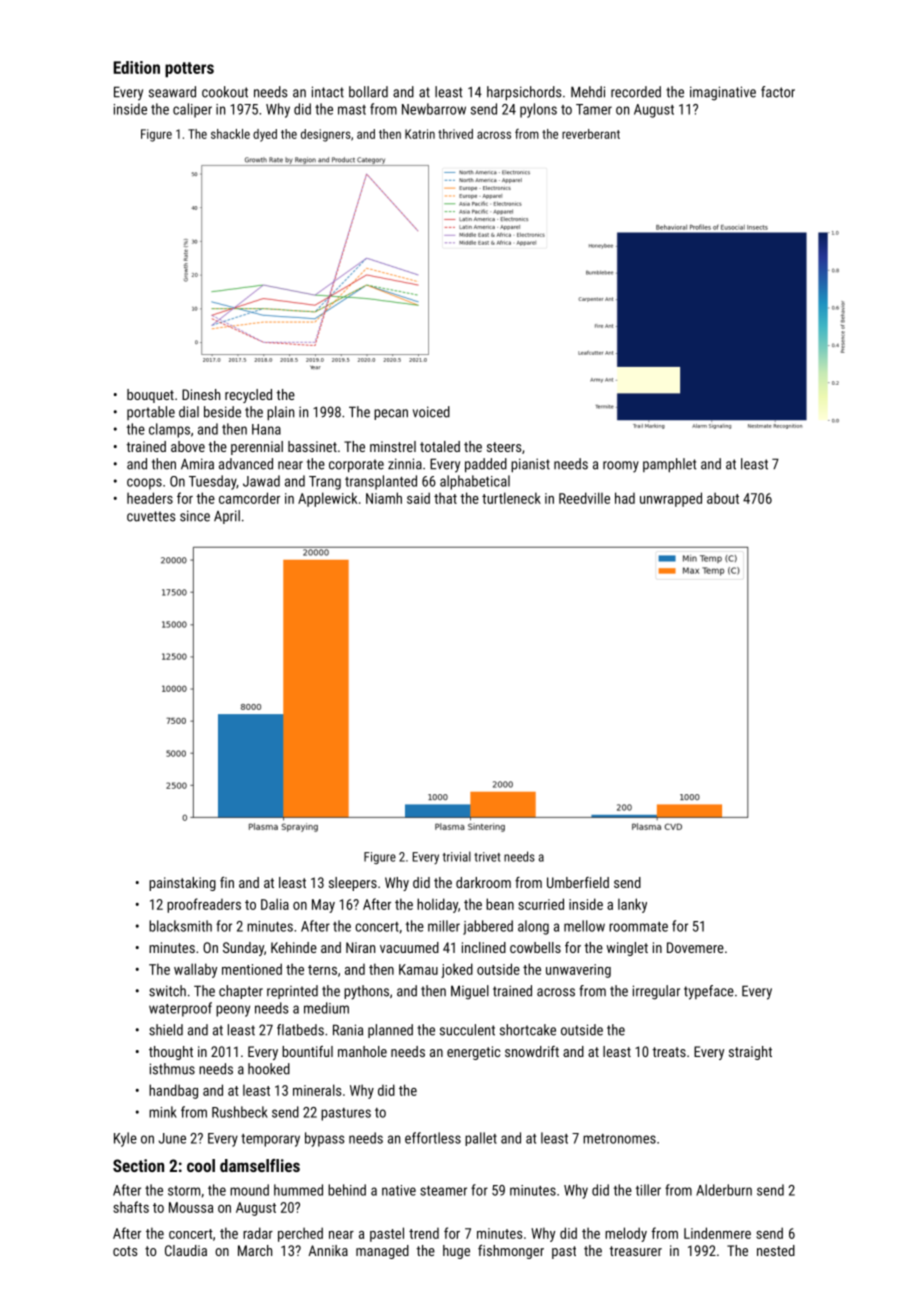 The image size is (908, 1316). What do you see at coordinates (258, 1233) in the page?
I see `radar` at bounding box center [258, 1233].
